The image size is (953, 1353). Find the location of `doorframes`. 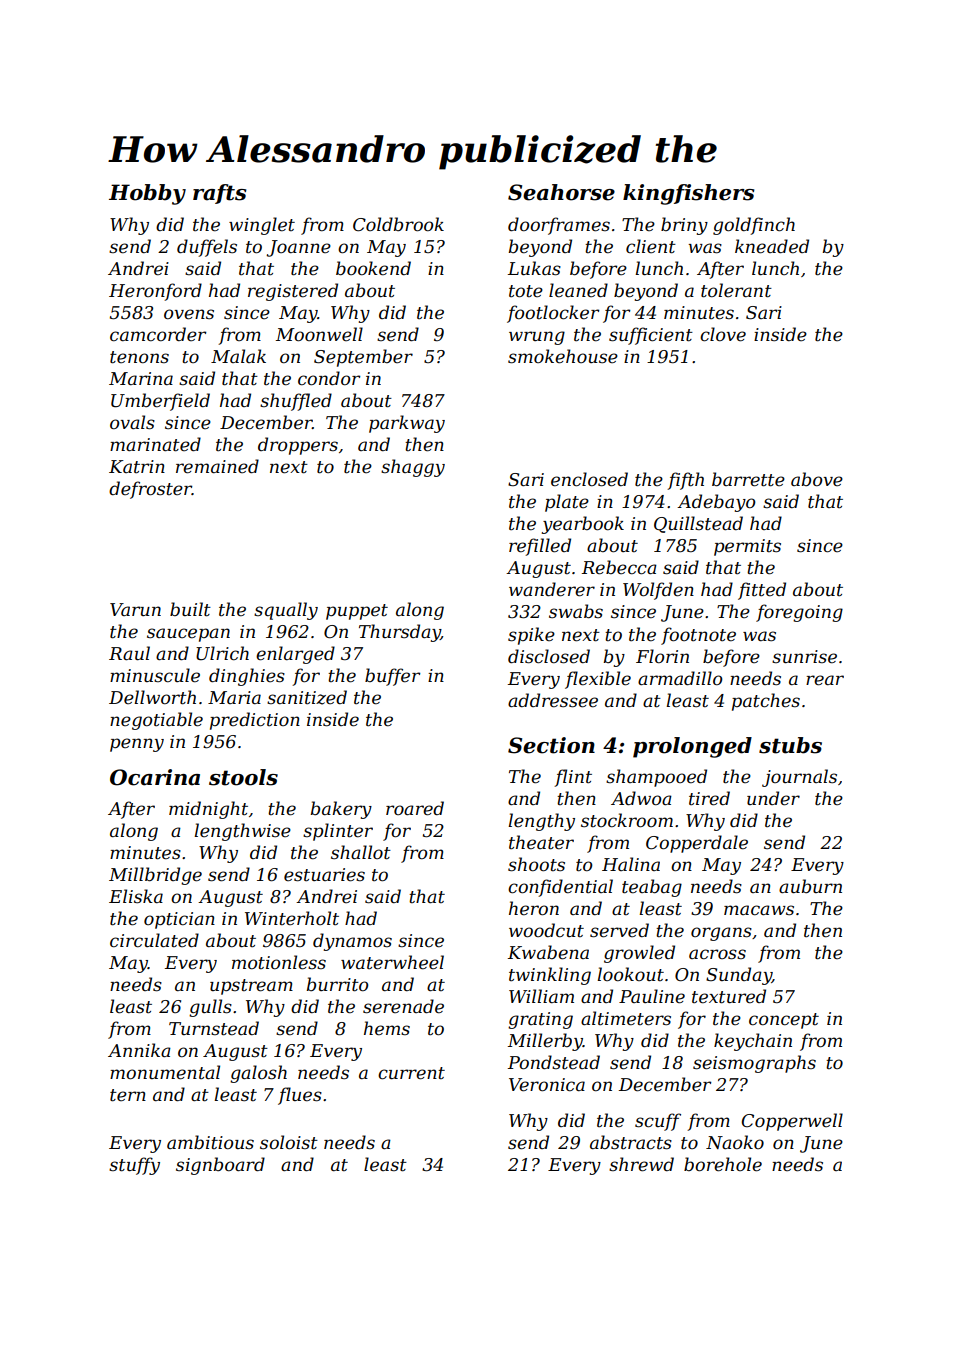

doorframes is located at coordinates (559, 226).
